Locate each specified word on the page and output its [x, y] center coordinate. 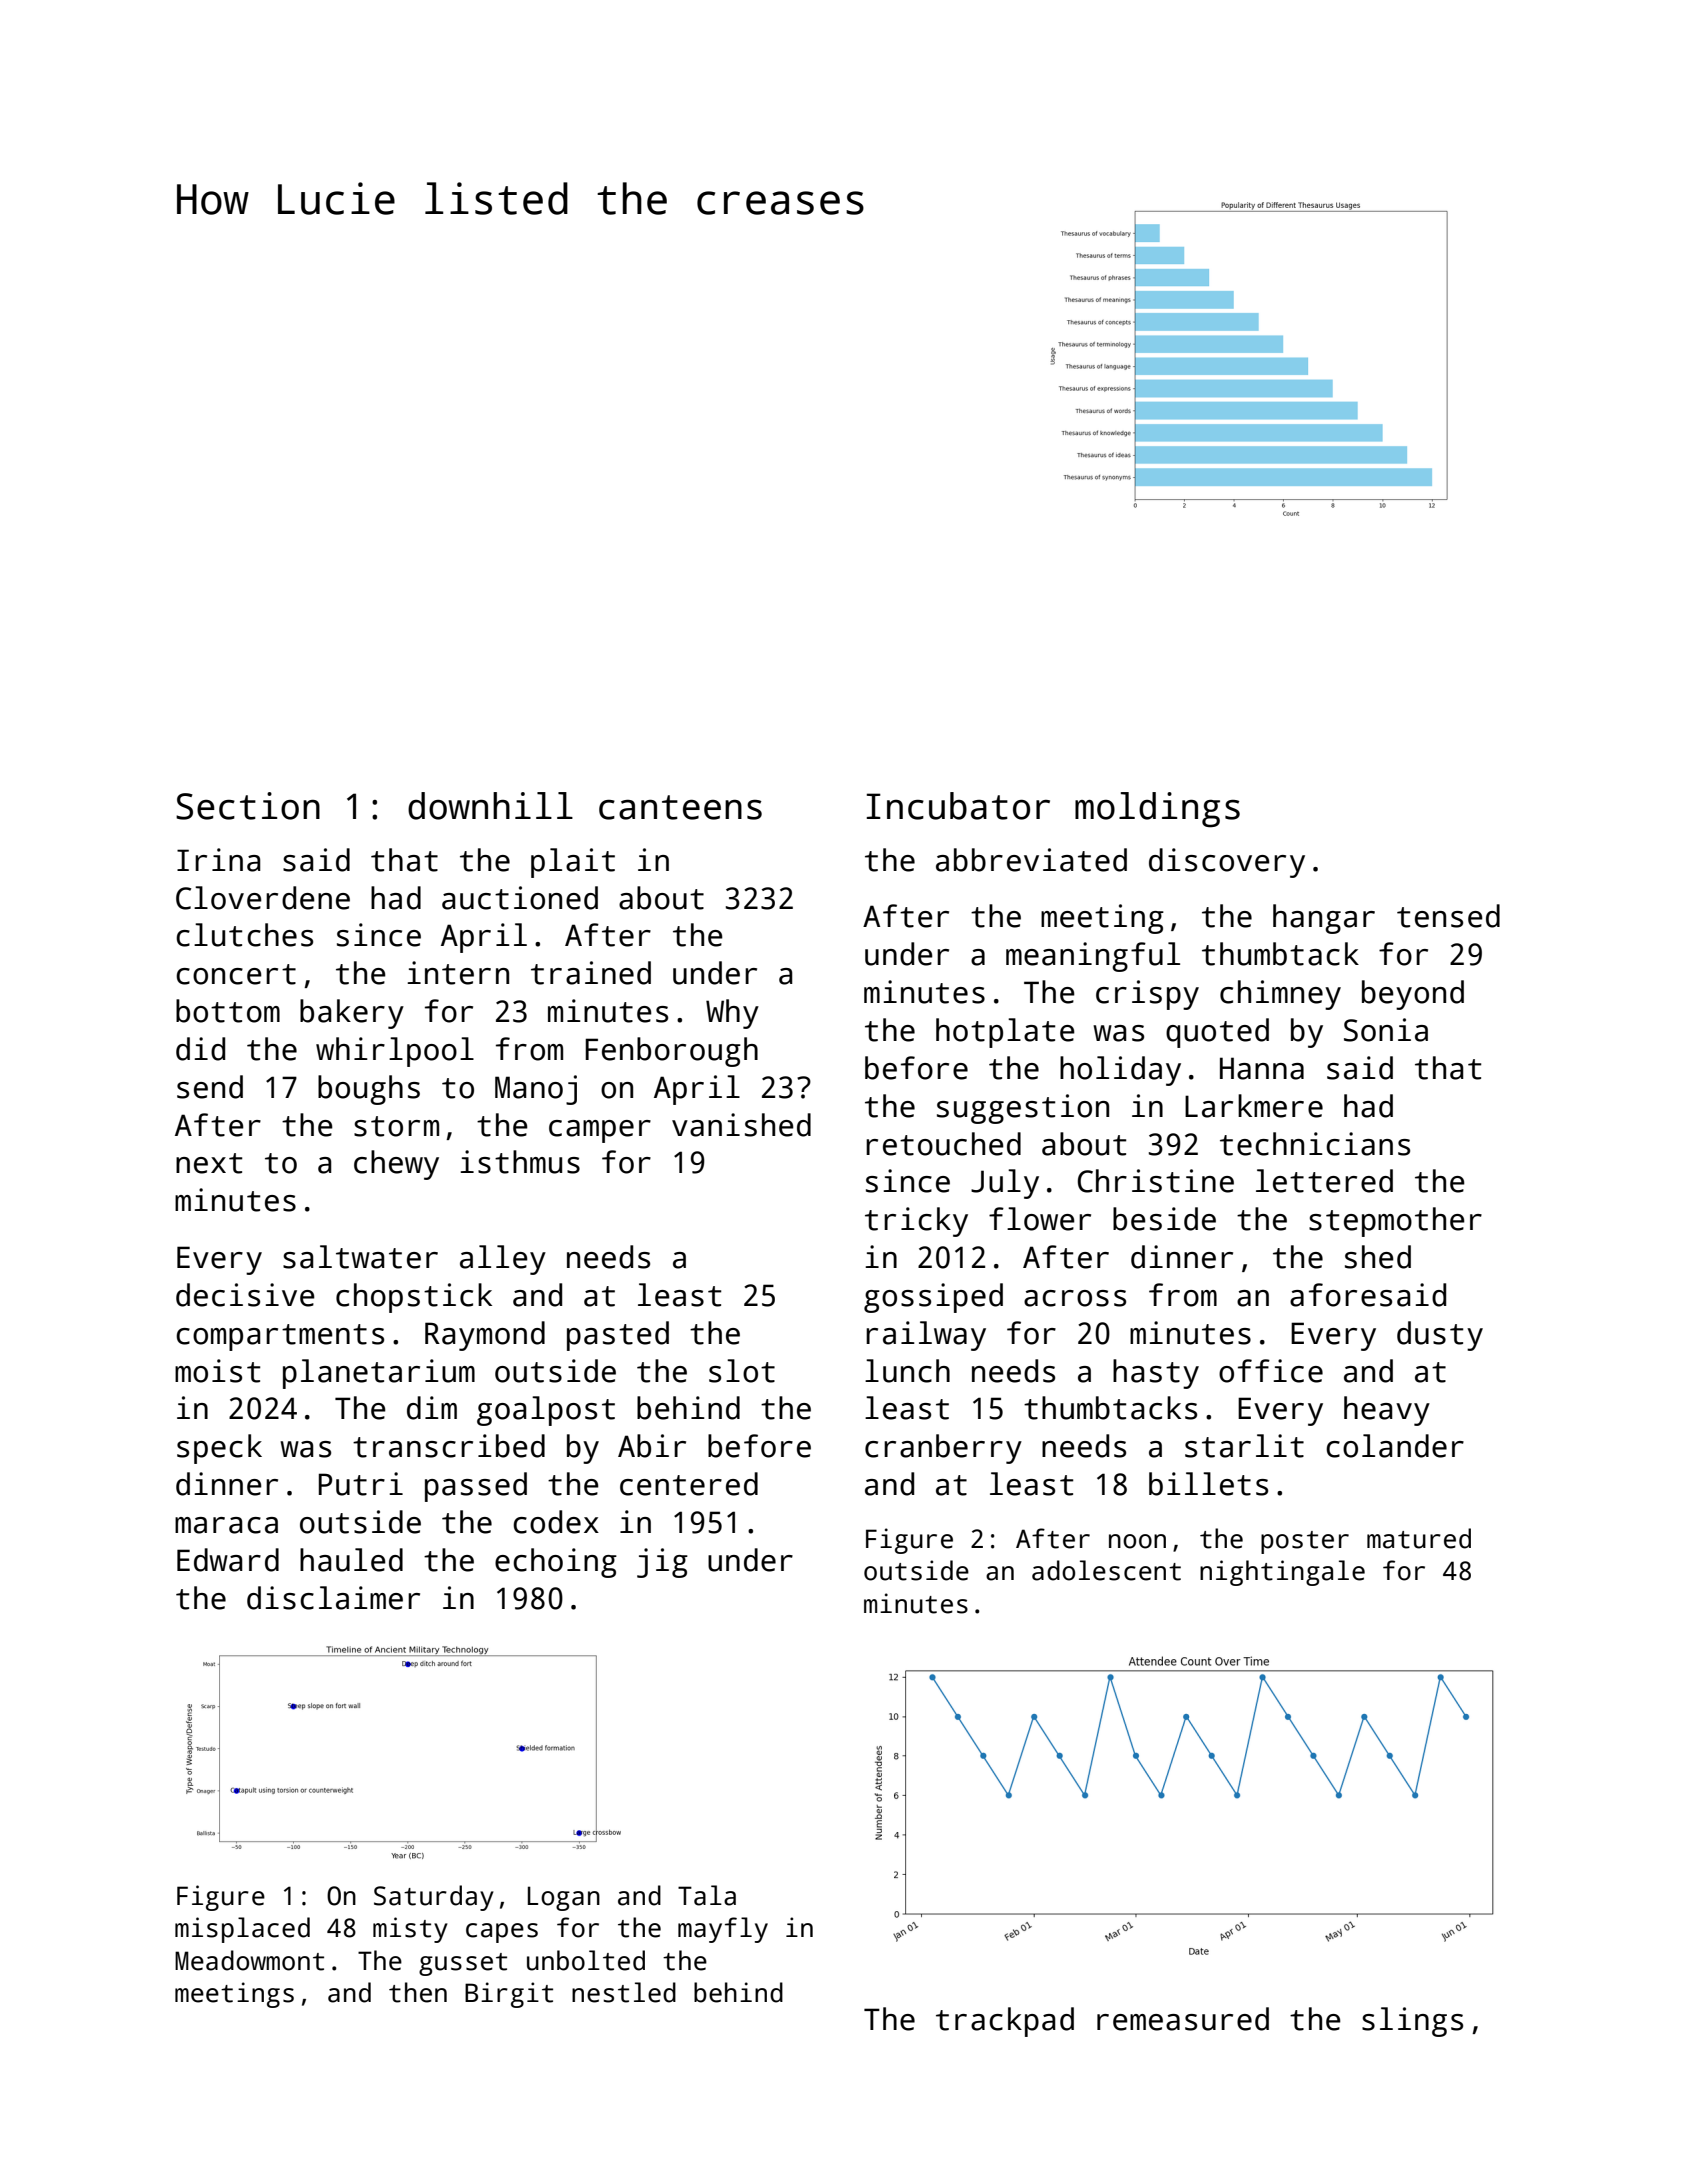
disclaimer [333, 1598]
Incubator [958, 806]
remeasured [1183, 2019]
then [418, 1992]
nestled [624, 1992]
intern [458, 973]
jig [662, 1563]
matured [1419, 1538]
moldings [1157, 810]
